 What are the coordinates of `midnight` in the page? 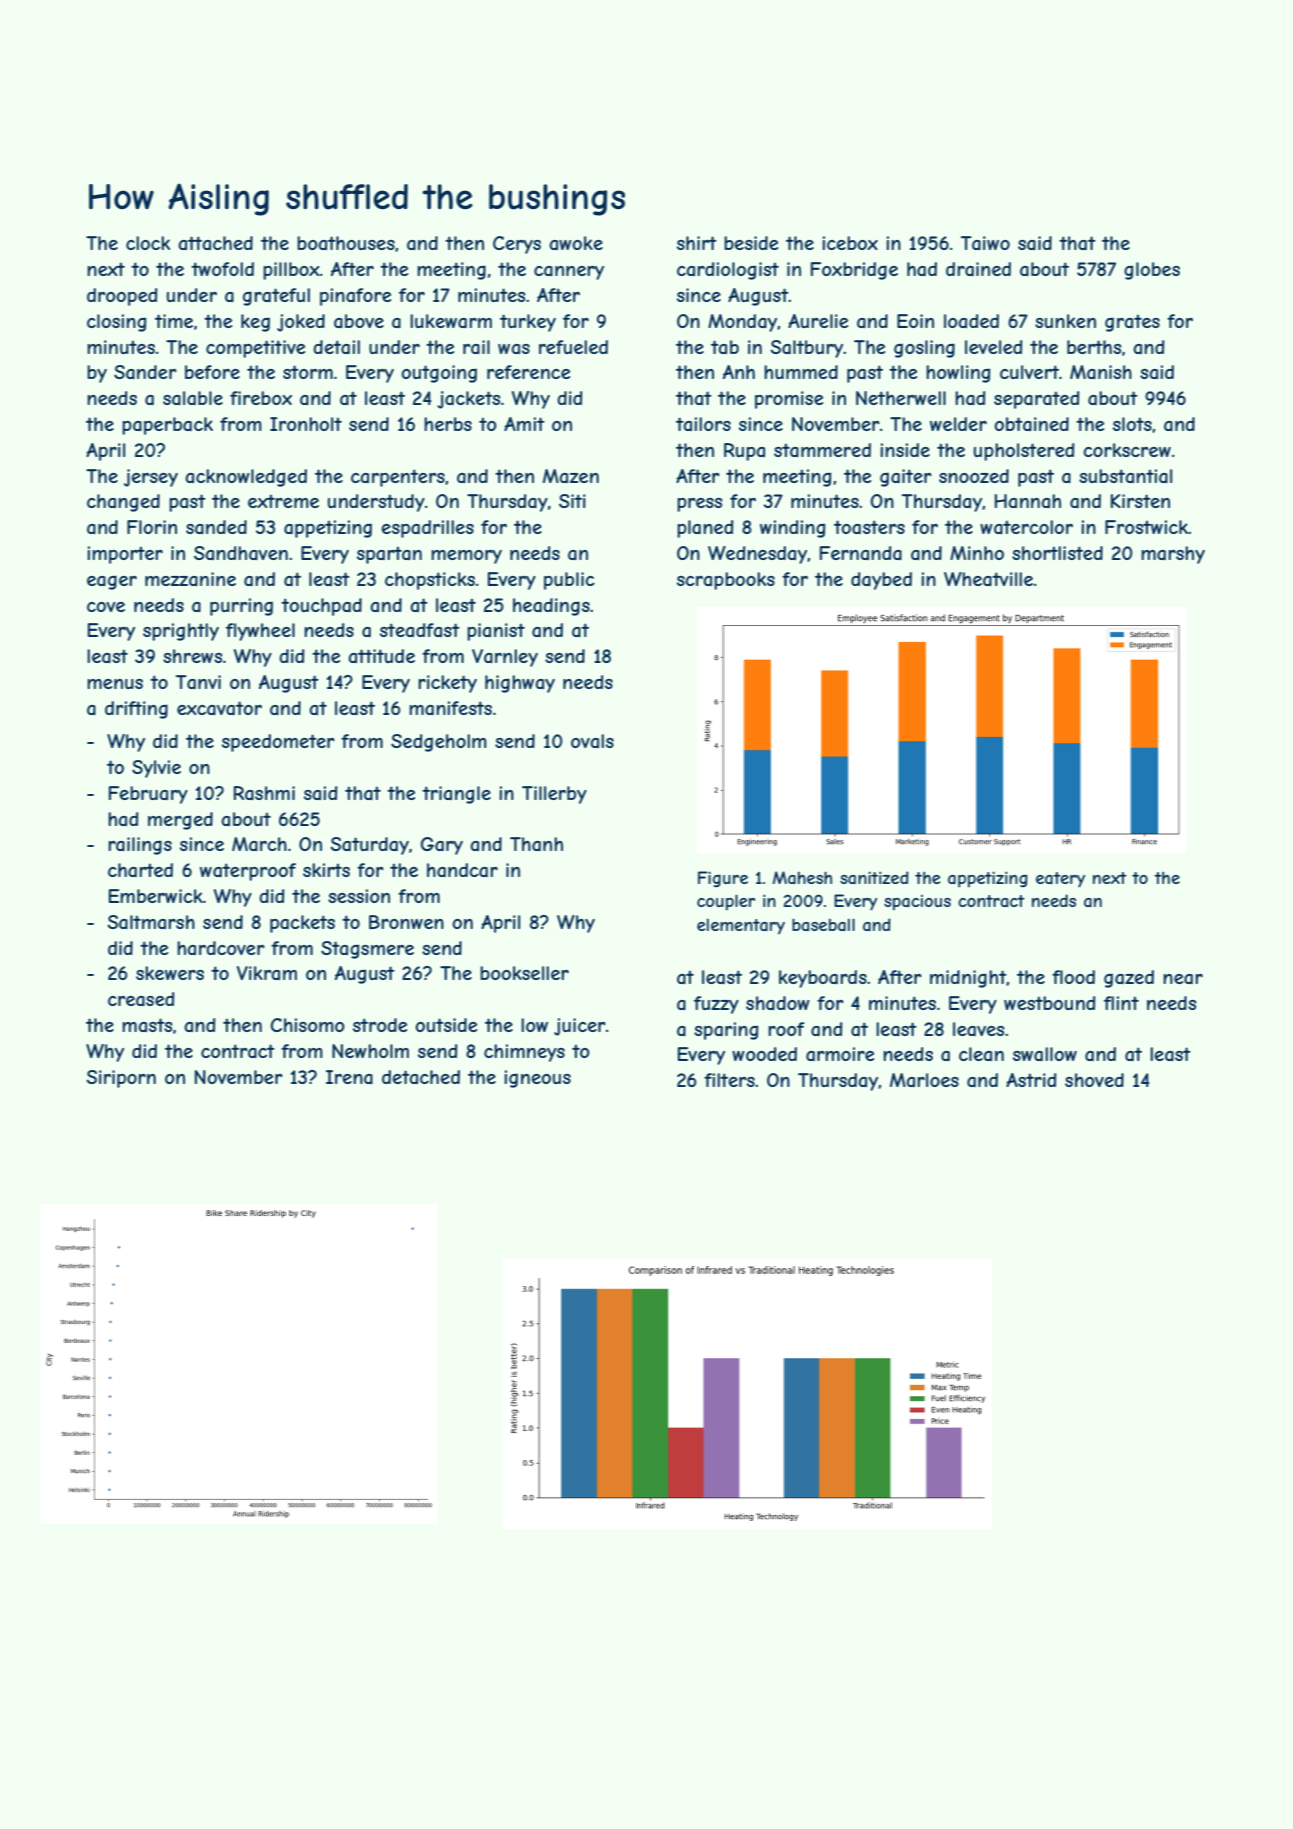 It's located at (968, 979).
